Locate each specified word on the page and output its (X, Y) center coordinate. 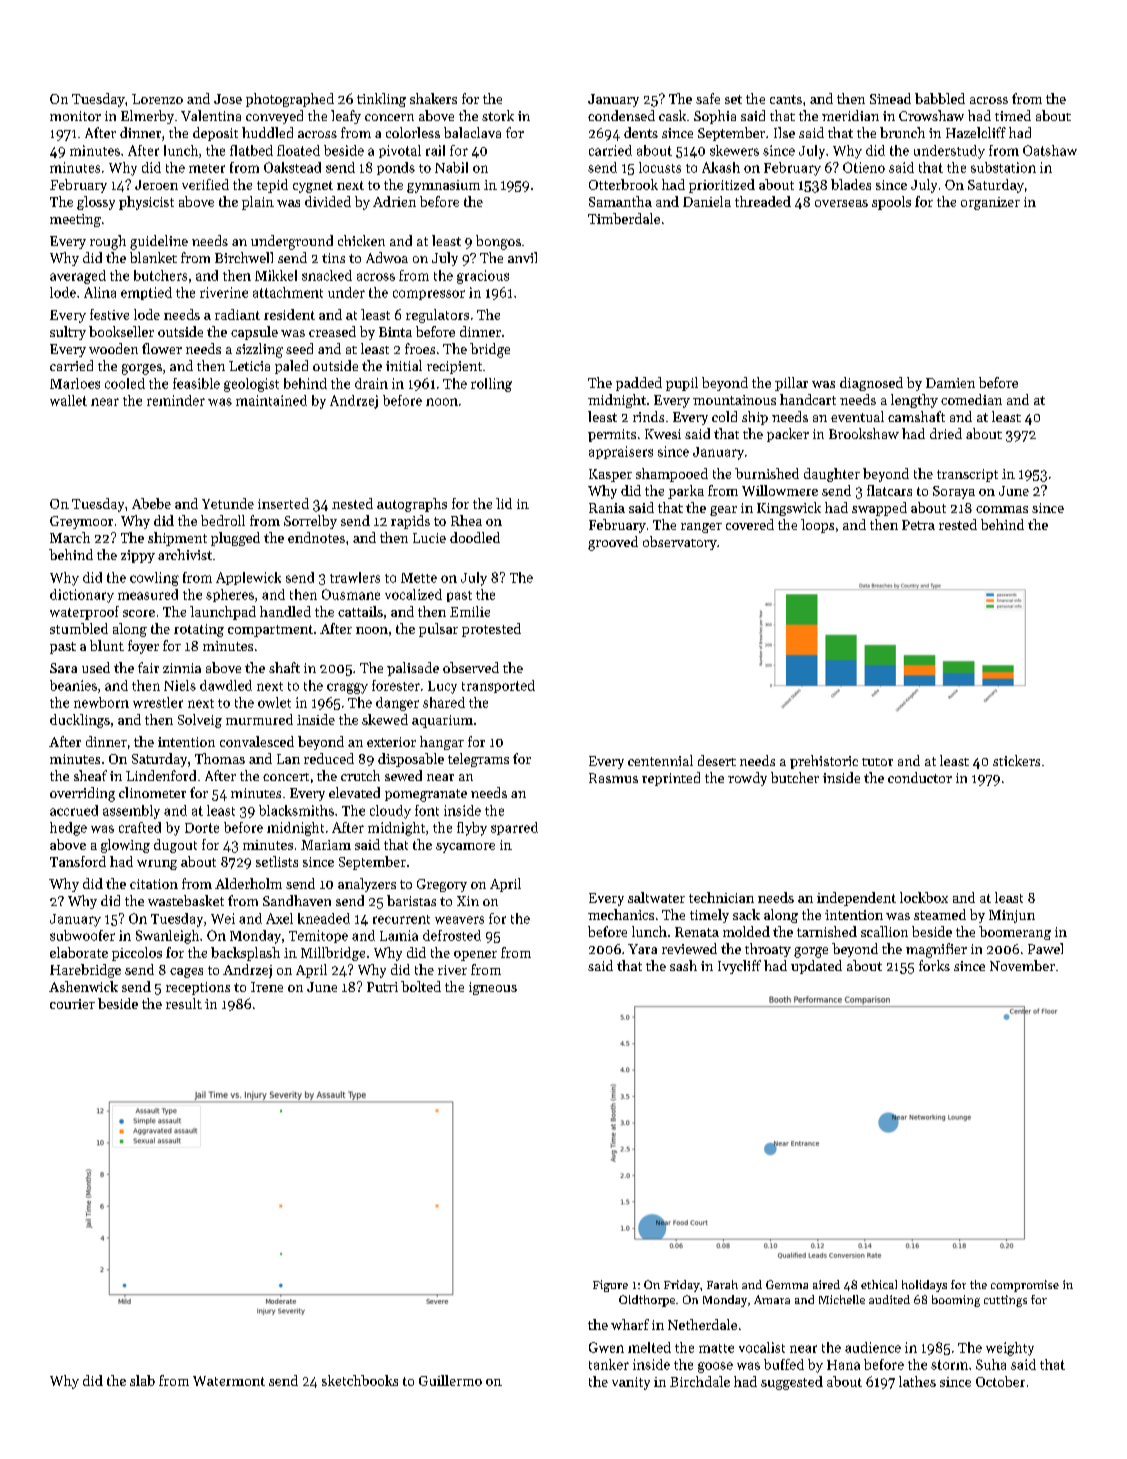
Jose (228, 99)
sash (683, 965)
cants (786, 99)
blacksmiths (296, 810)
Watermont (229, 1381)
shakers (433, 98)
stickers (1016, 760)
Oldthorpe (647, 1301)
